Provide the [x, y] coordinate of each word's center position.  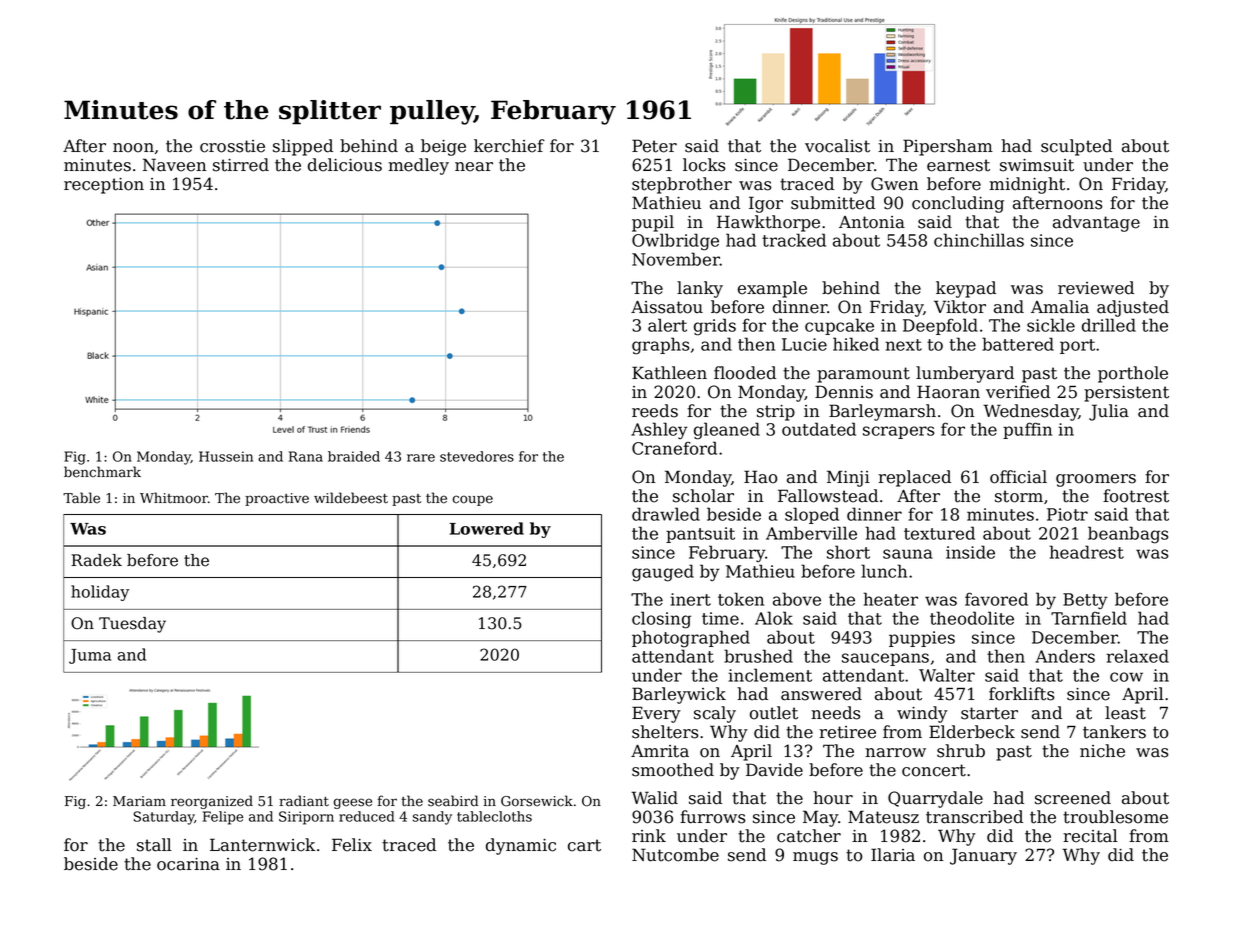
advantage [1096, 223]
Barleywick [679, 695]
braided [354, 456]
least [1125, 713]
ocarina [188, 864]
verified [1018, 392]
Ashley [659, 431]
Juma [90, 656]
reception [104, 186]
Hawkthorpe [768, 223]
